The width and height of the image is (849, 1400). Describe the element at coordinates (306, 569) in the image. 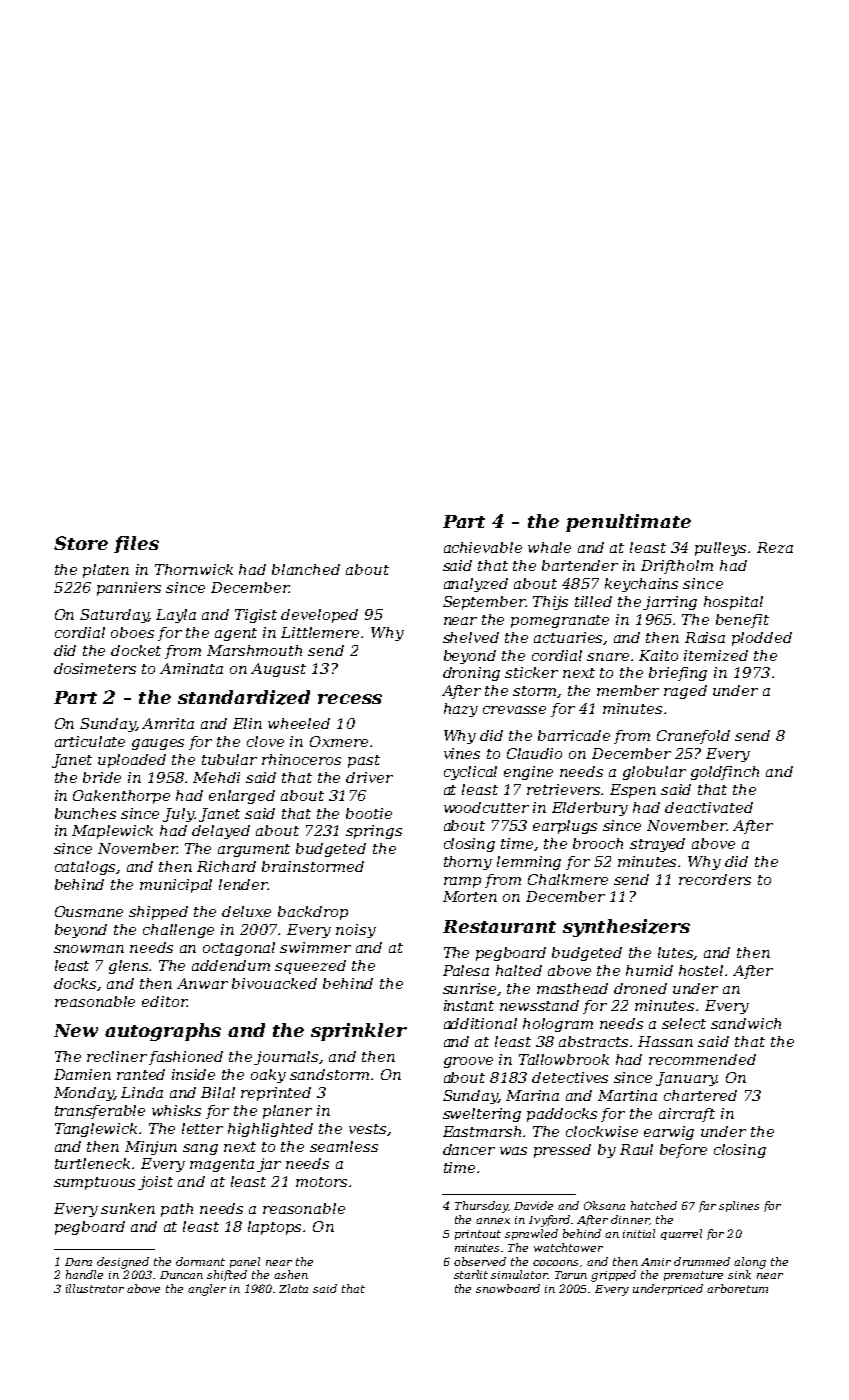

I see `blanched` at that location.
